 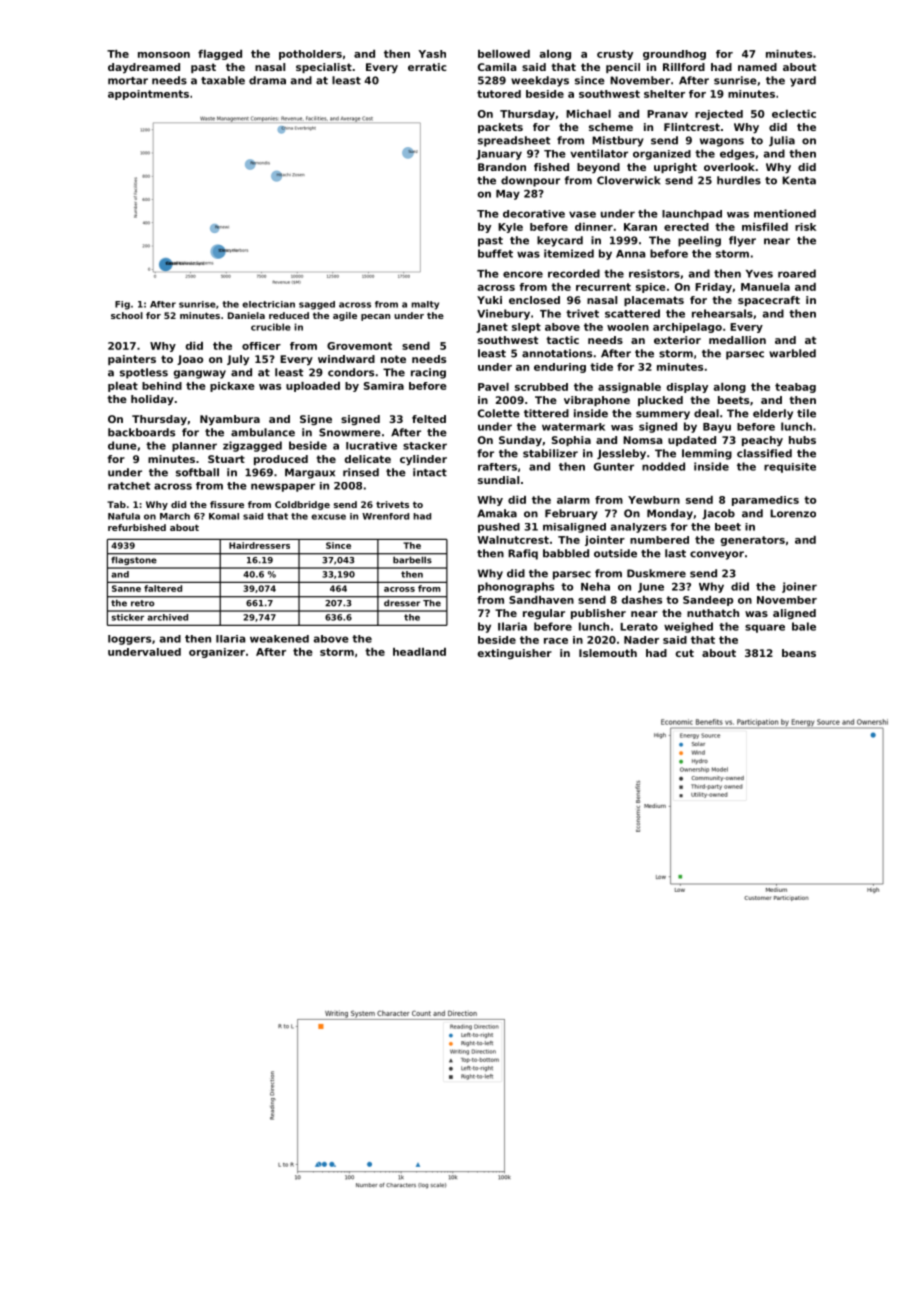 What do you see at coordinates (523, 274) in the image?
I see `encore` at bounding box center [523, 274].
